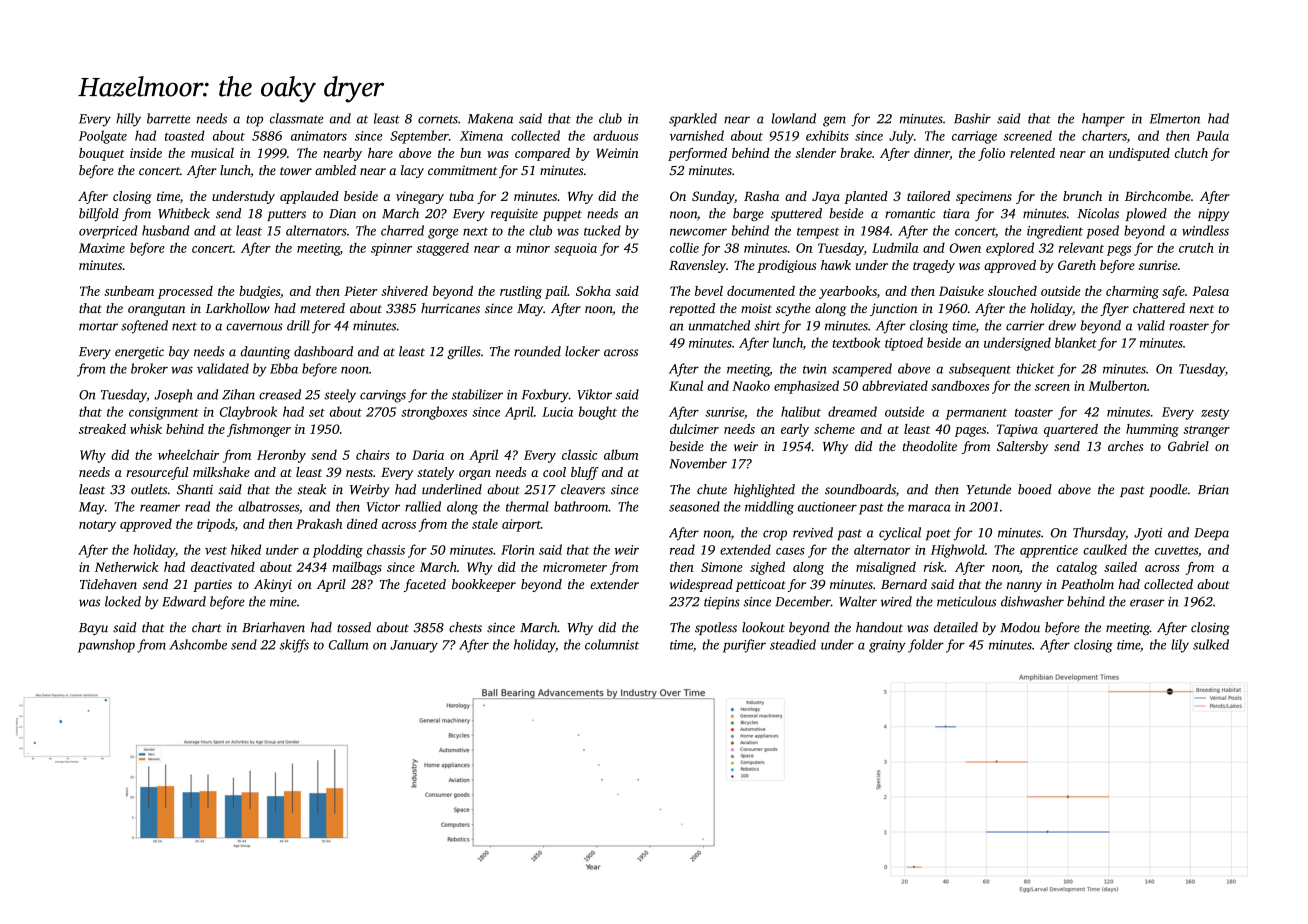 This screenshot has width=1308, height=924. What do you see at coordinates (425, 585) in the screenshot?
I see `faceted` at bounding box center [425, 585].
